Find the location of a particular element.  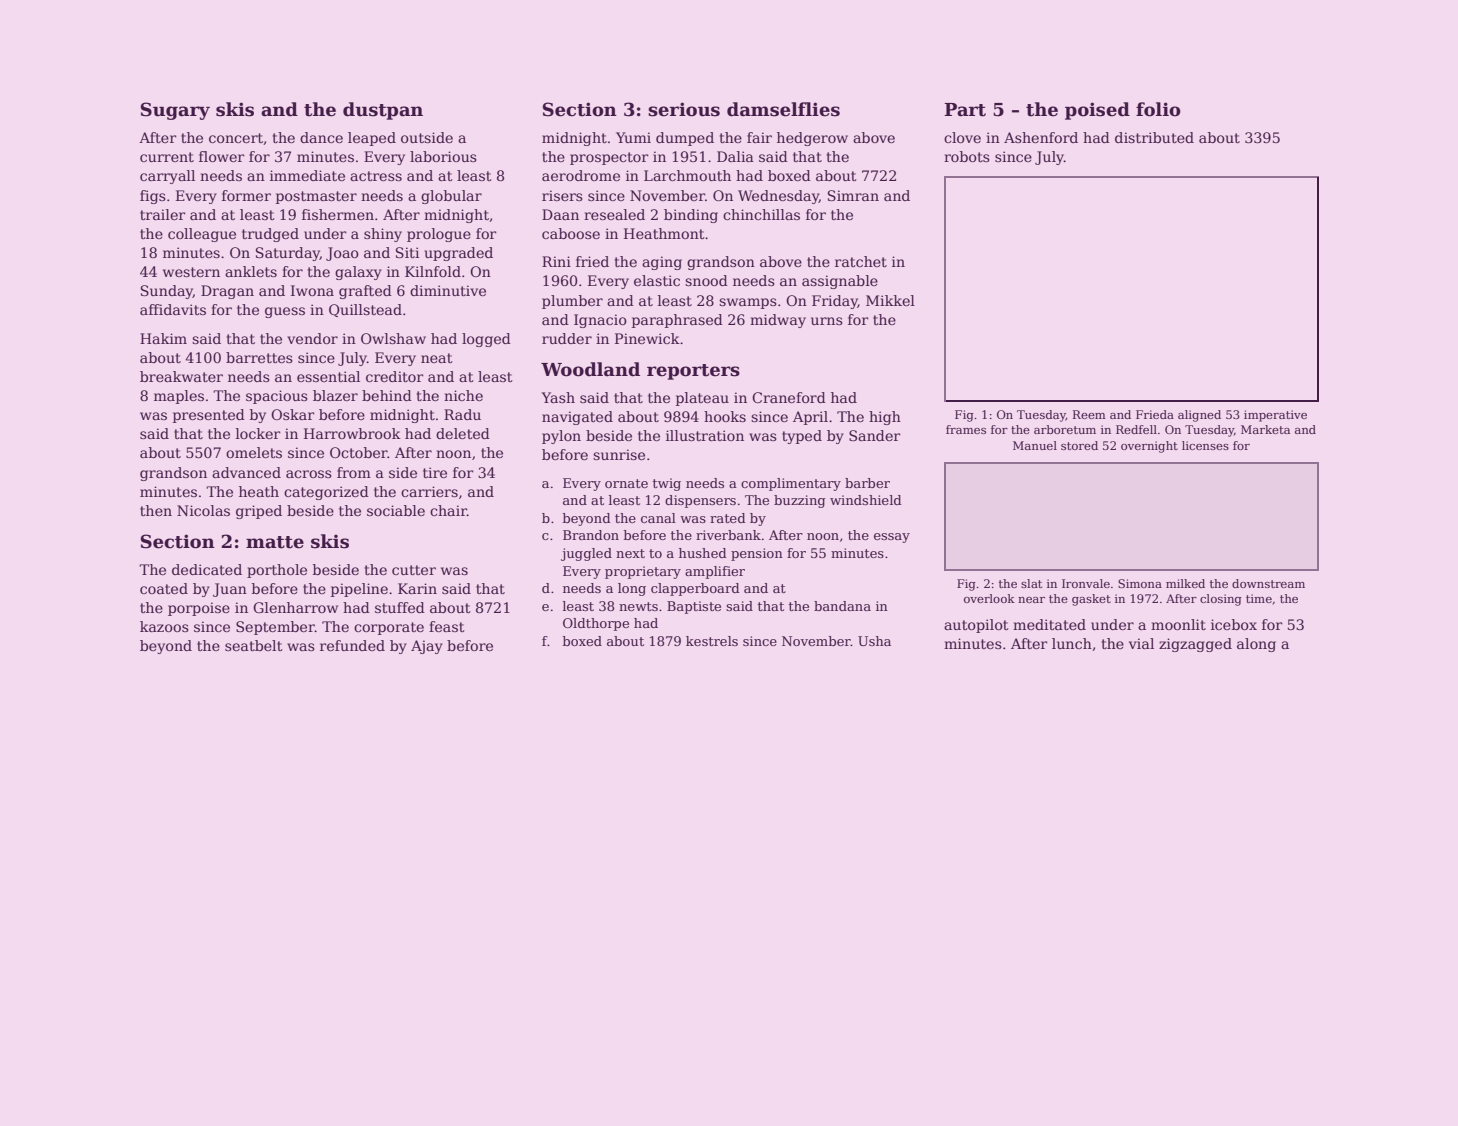

current is located at coordinates (167, 157).
